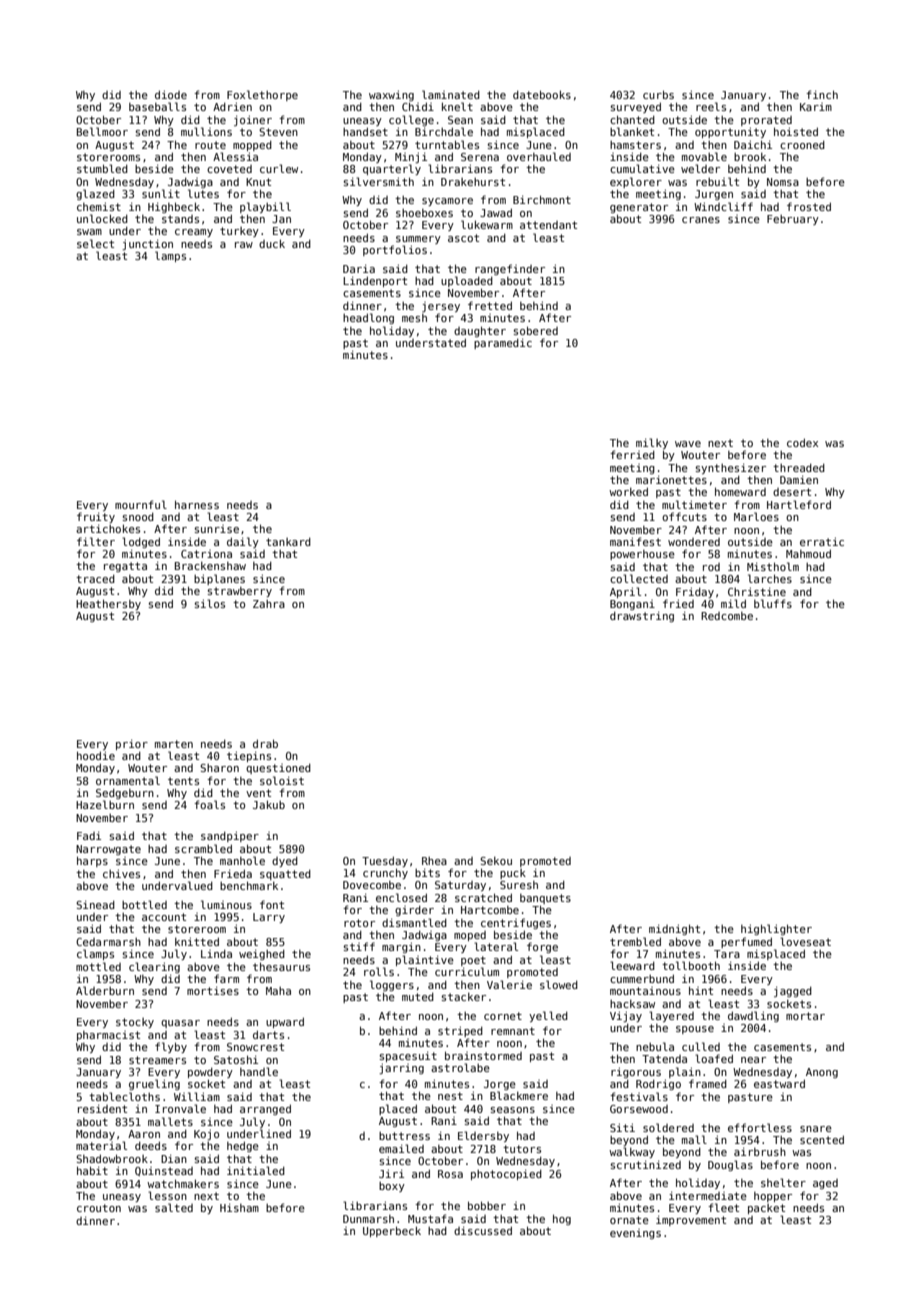 The image size is (924, 1308). I want to click on snood, so click(138, 516).
